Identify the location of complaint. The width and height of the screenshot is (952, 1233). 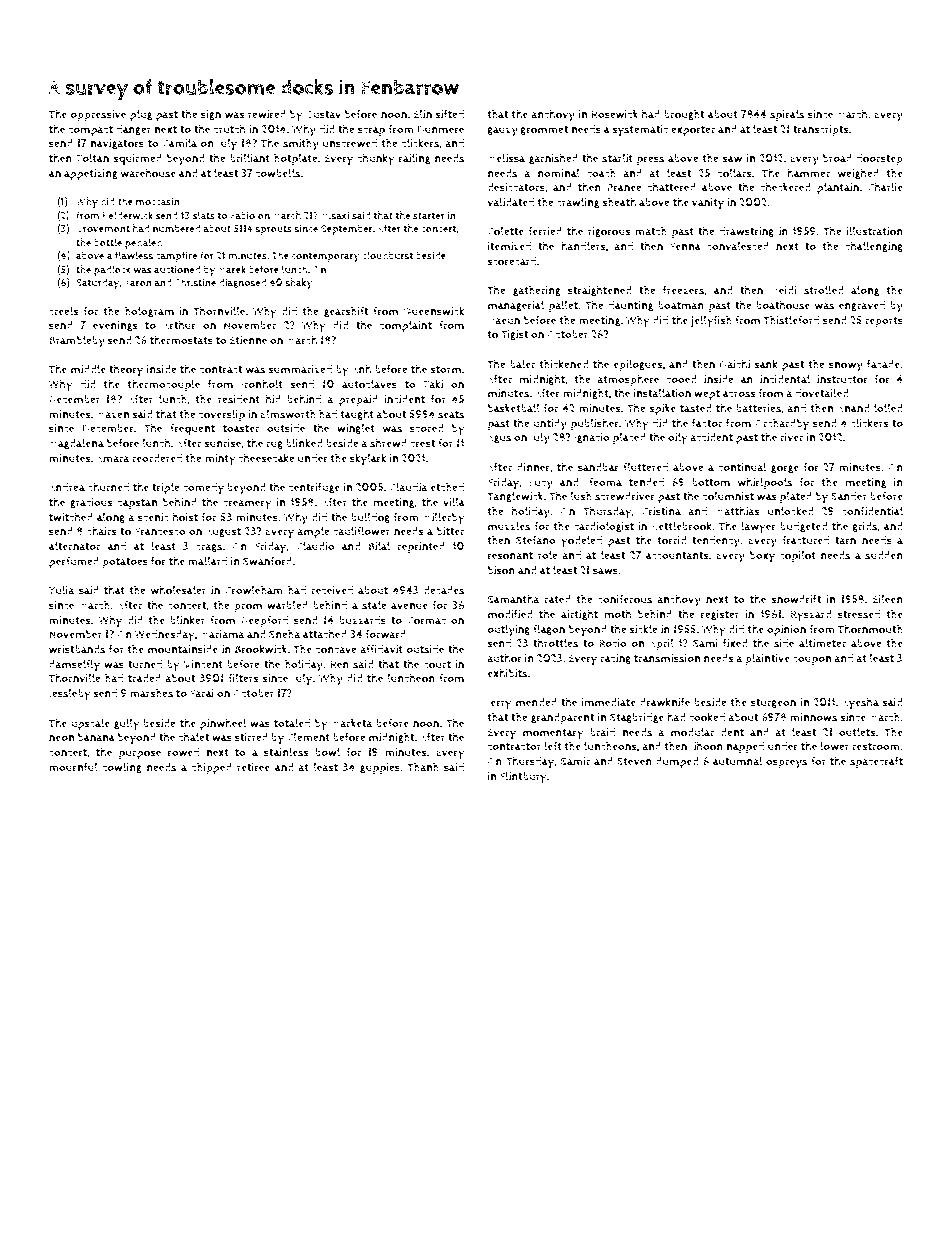
(405, 326).
